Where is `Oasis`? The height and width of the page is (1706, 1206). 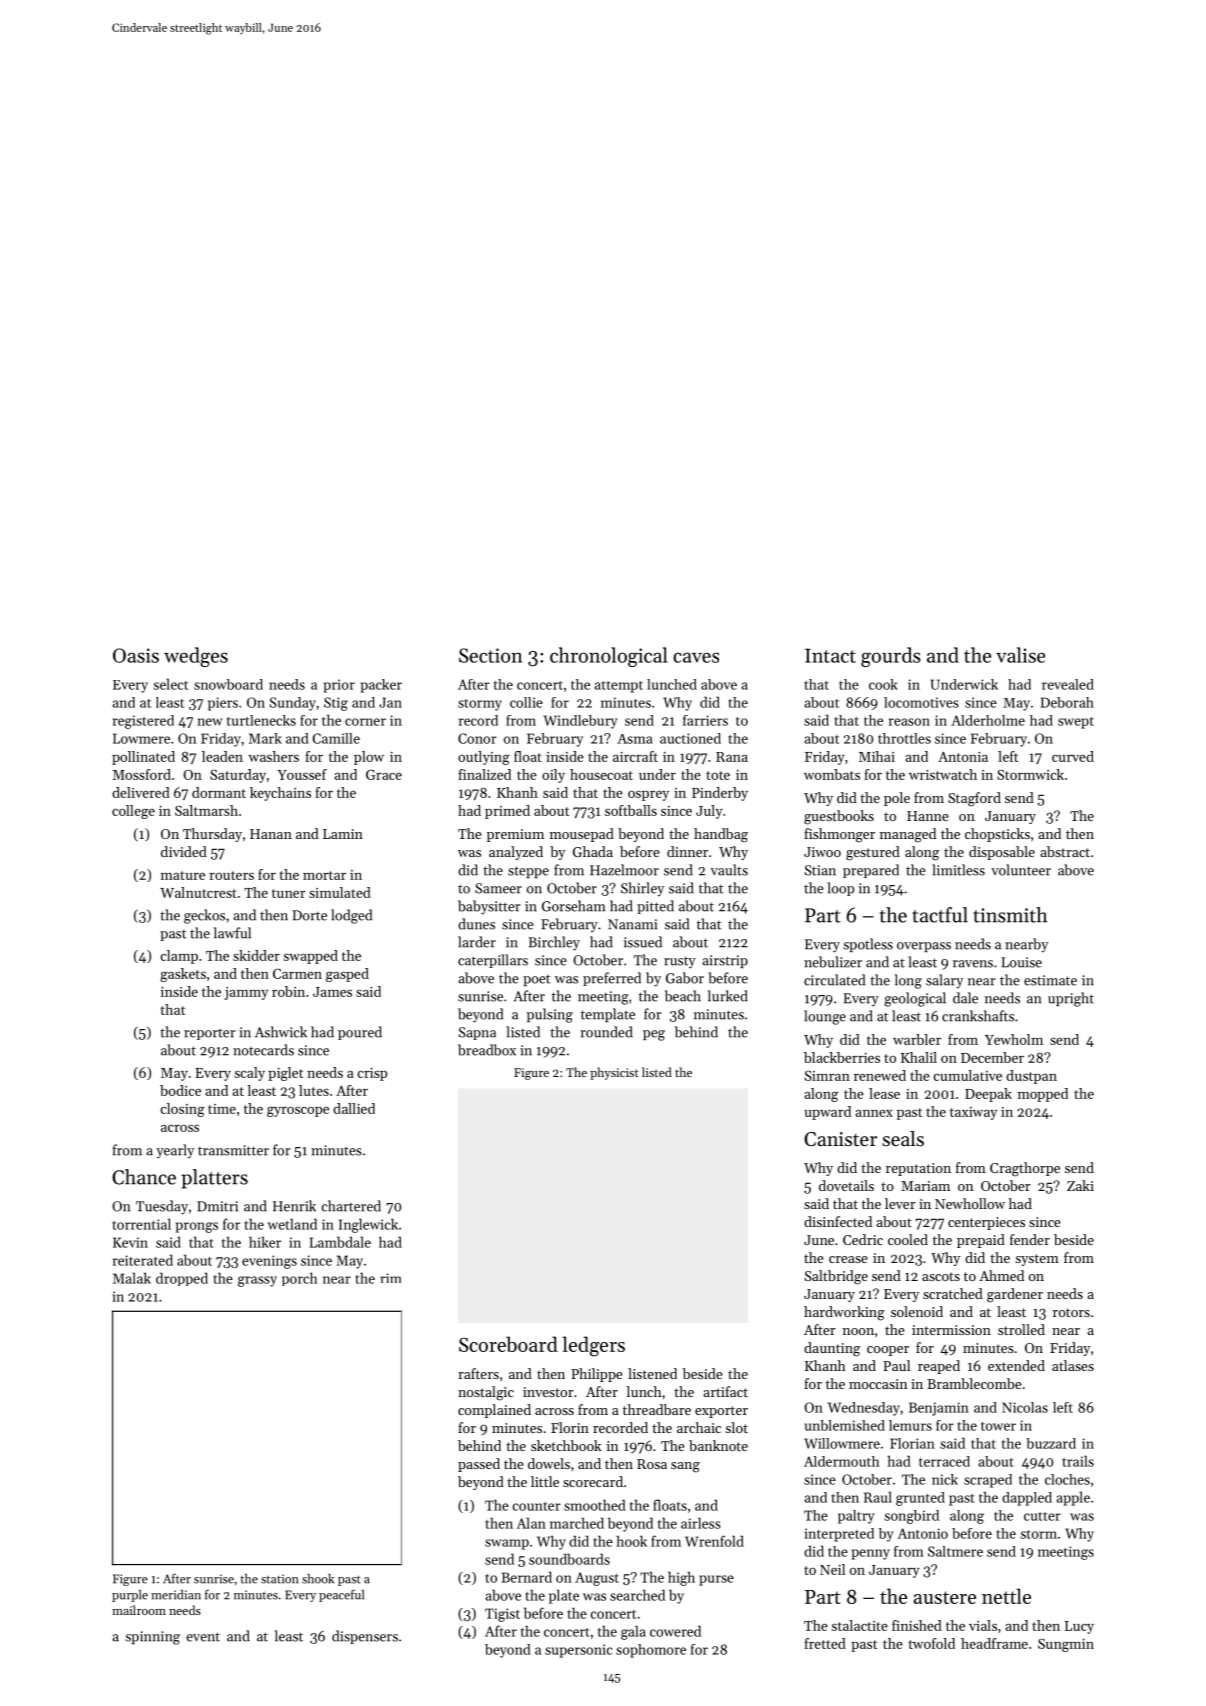 Oasis is located at coordinates (136, 655).
